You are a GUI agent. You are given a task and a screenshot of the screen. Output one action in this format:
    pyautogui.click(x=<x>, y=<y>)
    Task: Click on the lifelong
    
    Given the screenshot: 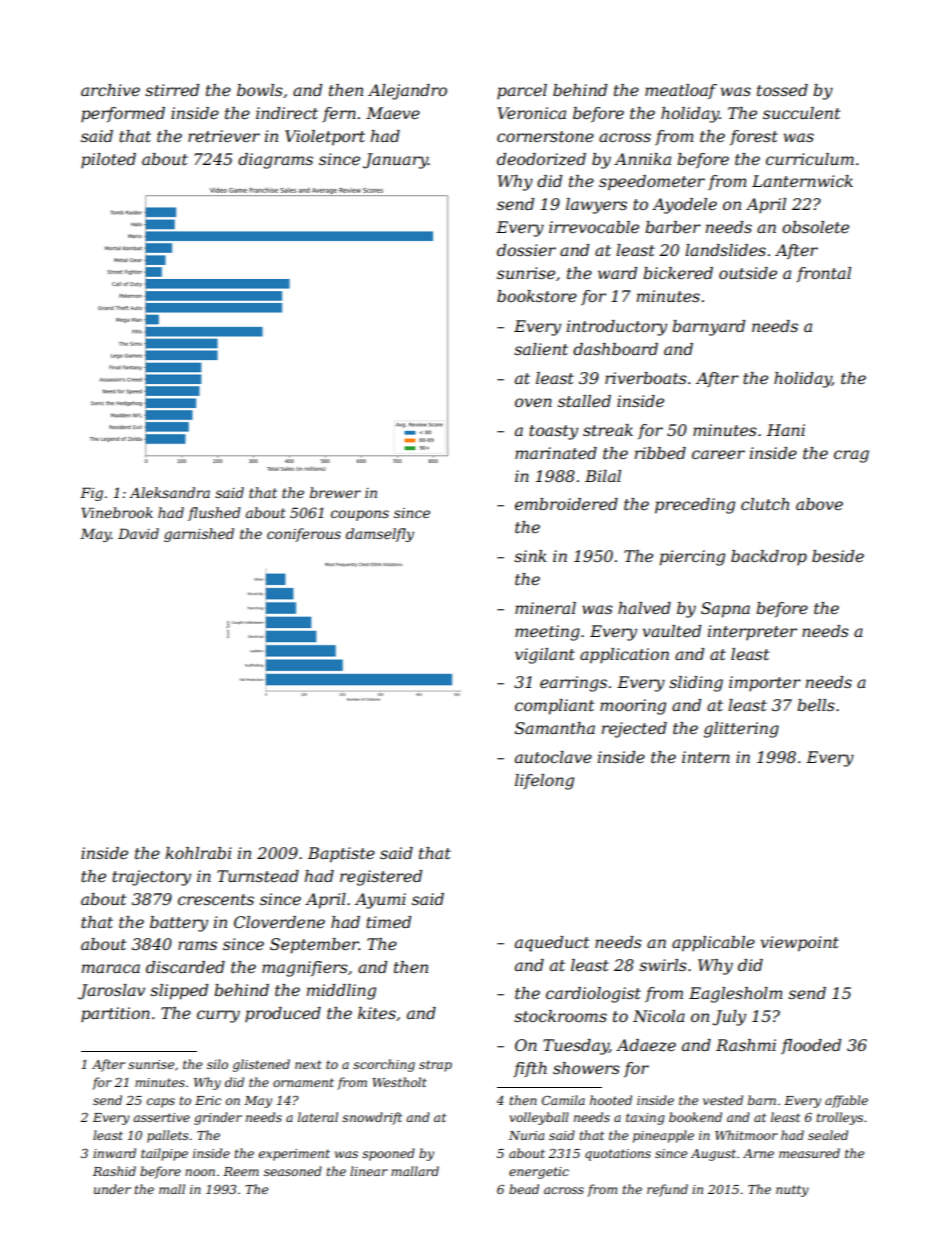 What is the action you would take?
    pyautogui.click(x=544, y=782)
